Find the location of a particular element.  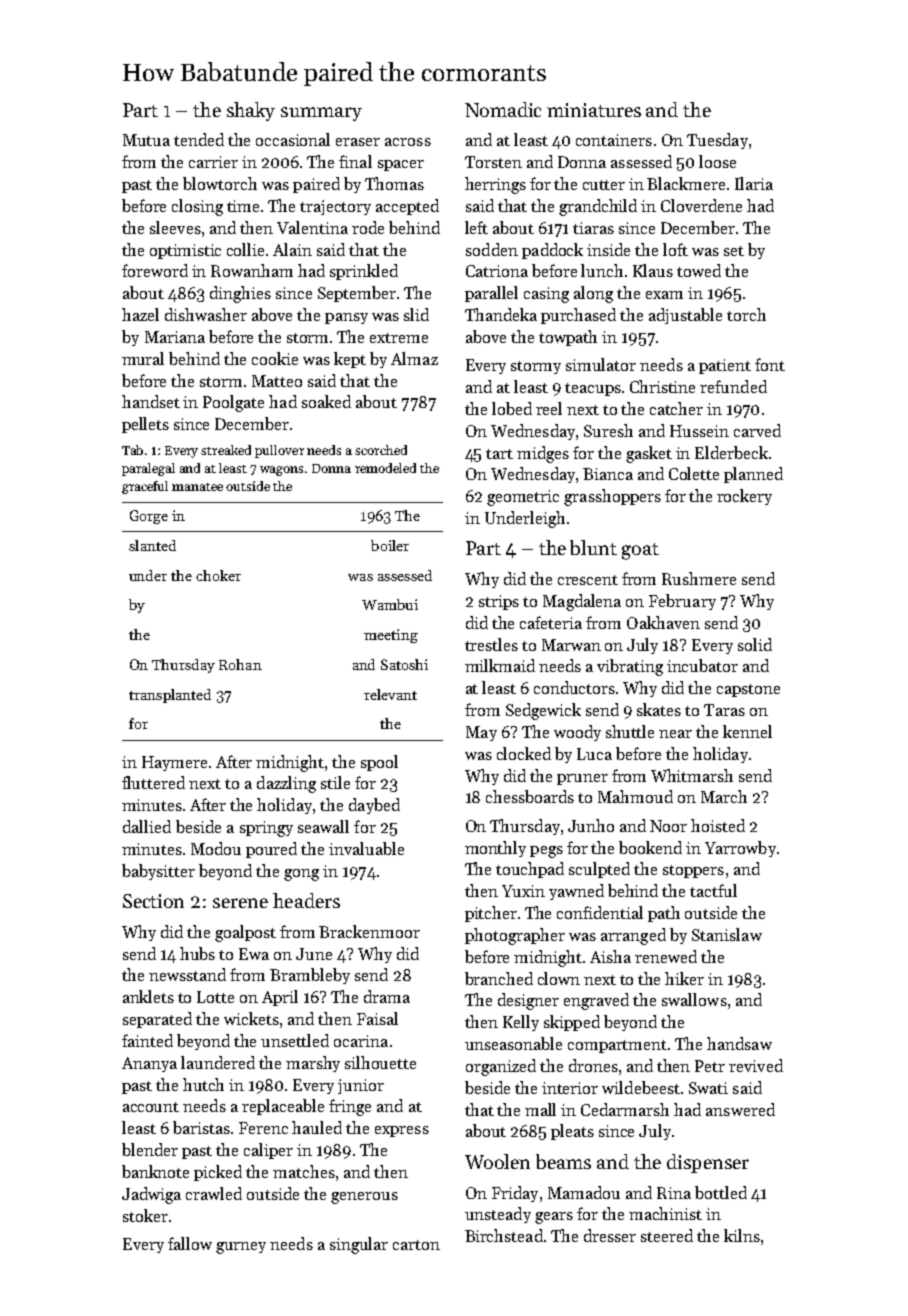

picked is located at coordinates (218, 1173).
